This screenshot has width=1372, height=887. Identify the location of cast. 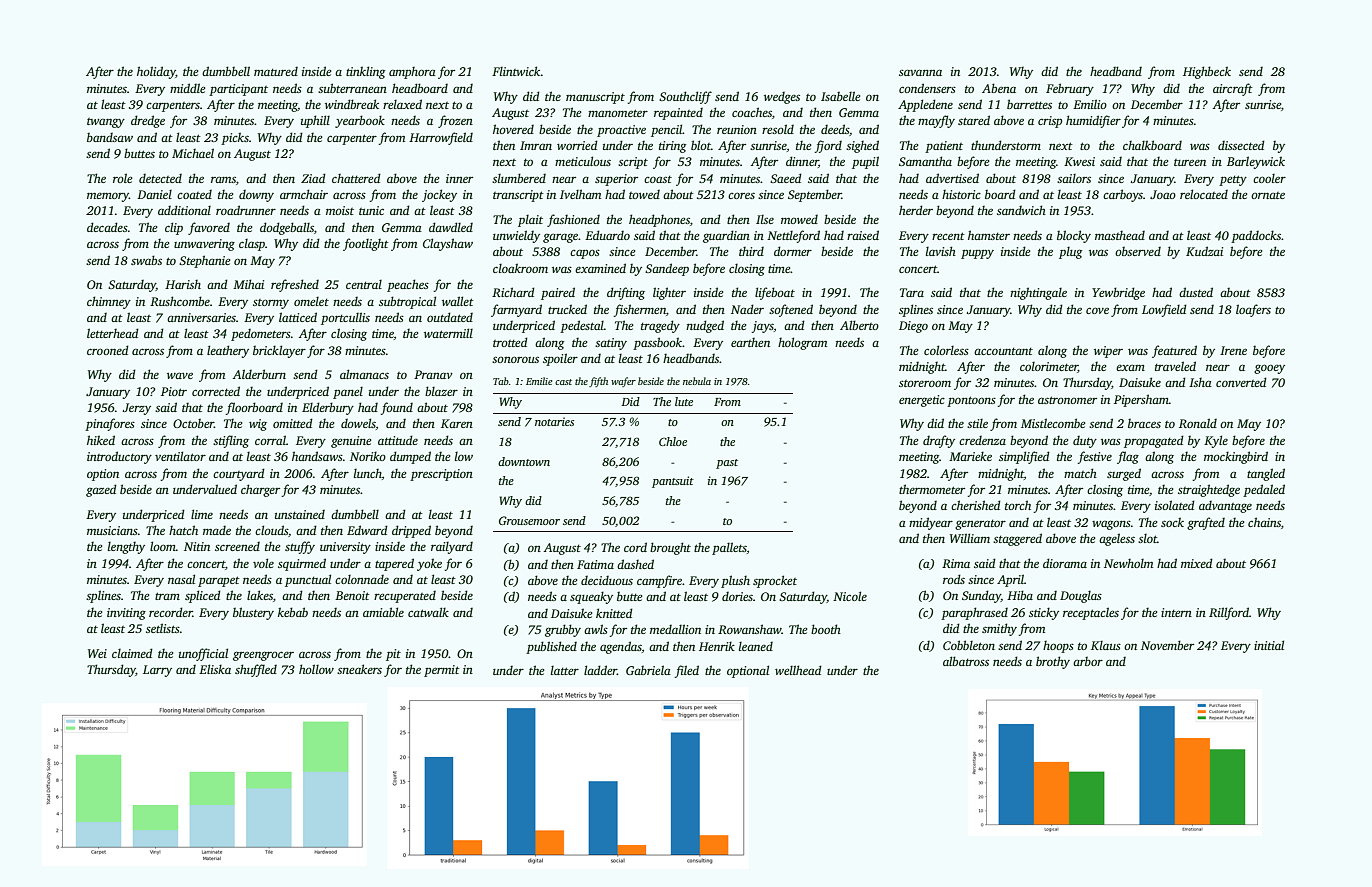
(563, 382).
